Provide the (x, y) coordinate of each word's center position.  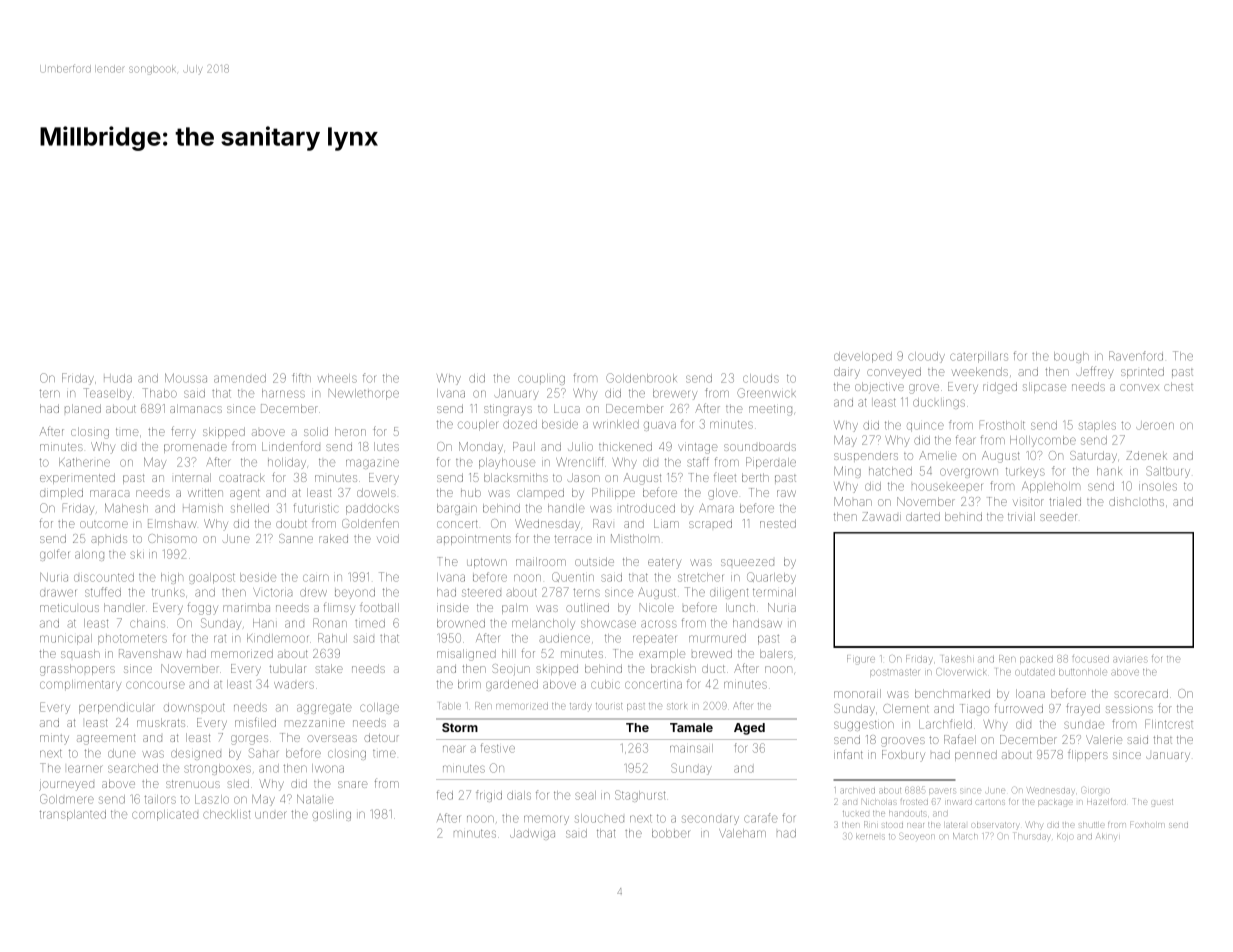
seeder (1058, 516)
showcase (608, 623)
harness (283, 393)
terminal (774, 592)
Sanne (296, 538)
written (205, 493)
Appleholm (1051, 487)
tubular (288, 668)
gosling (331, 815)
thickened (625, 446)
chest (1178, 386)
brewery (675, 394)
